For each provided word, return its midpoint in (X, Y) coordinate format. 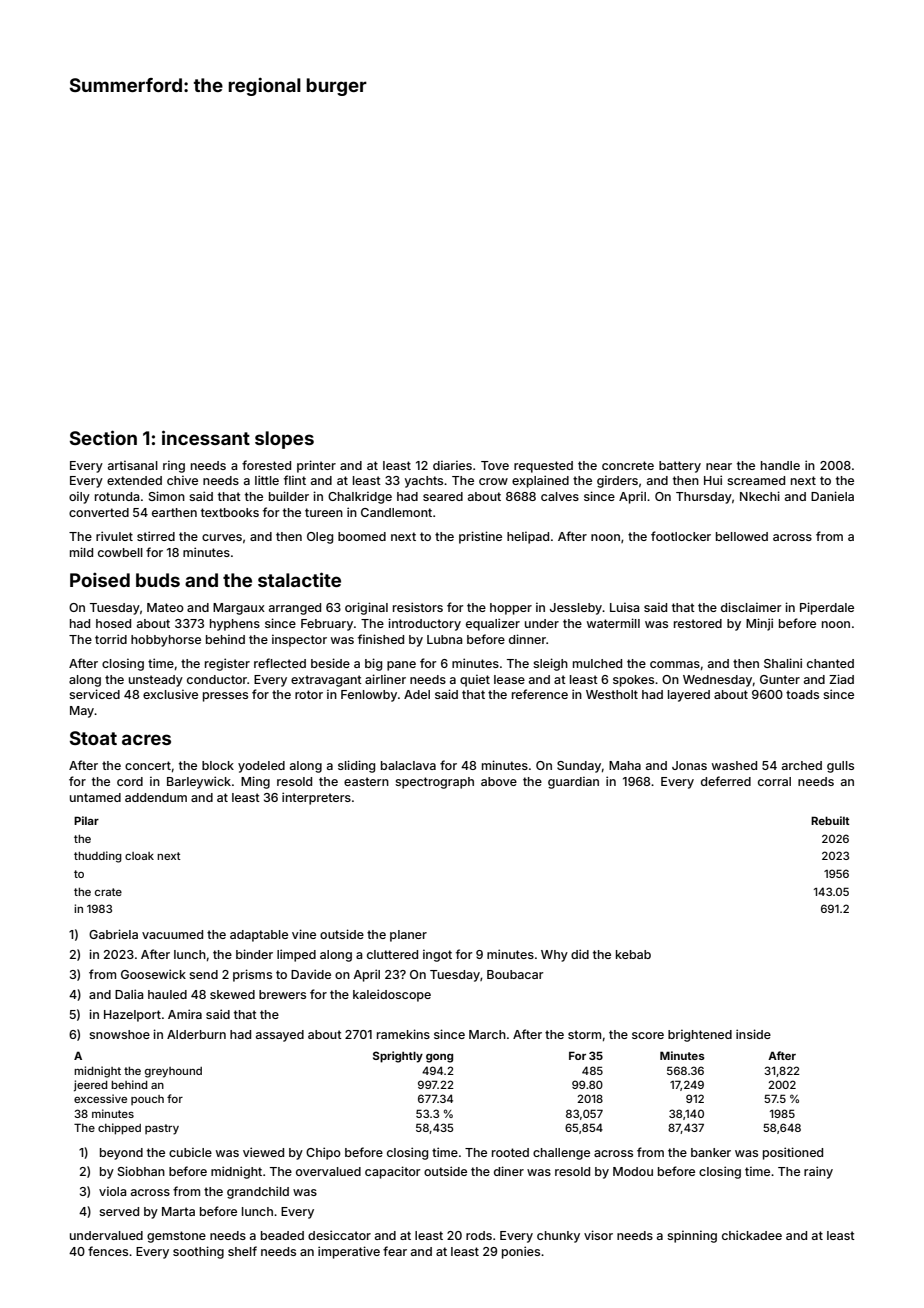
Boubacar (515, 974)
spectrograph (434, 783)
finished (381, 639)
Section (103, 437)
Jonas (689, 765)
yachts (424, 482)
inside (753, 1034)
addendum (156, 797)
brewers (282, 994)
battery (680, 467)
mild (81, 552)
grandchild (258, 1192)
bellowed (742, 536)
